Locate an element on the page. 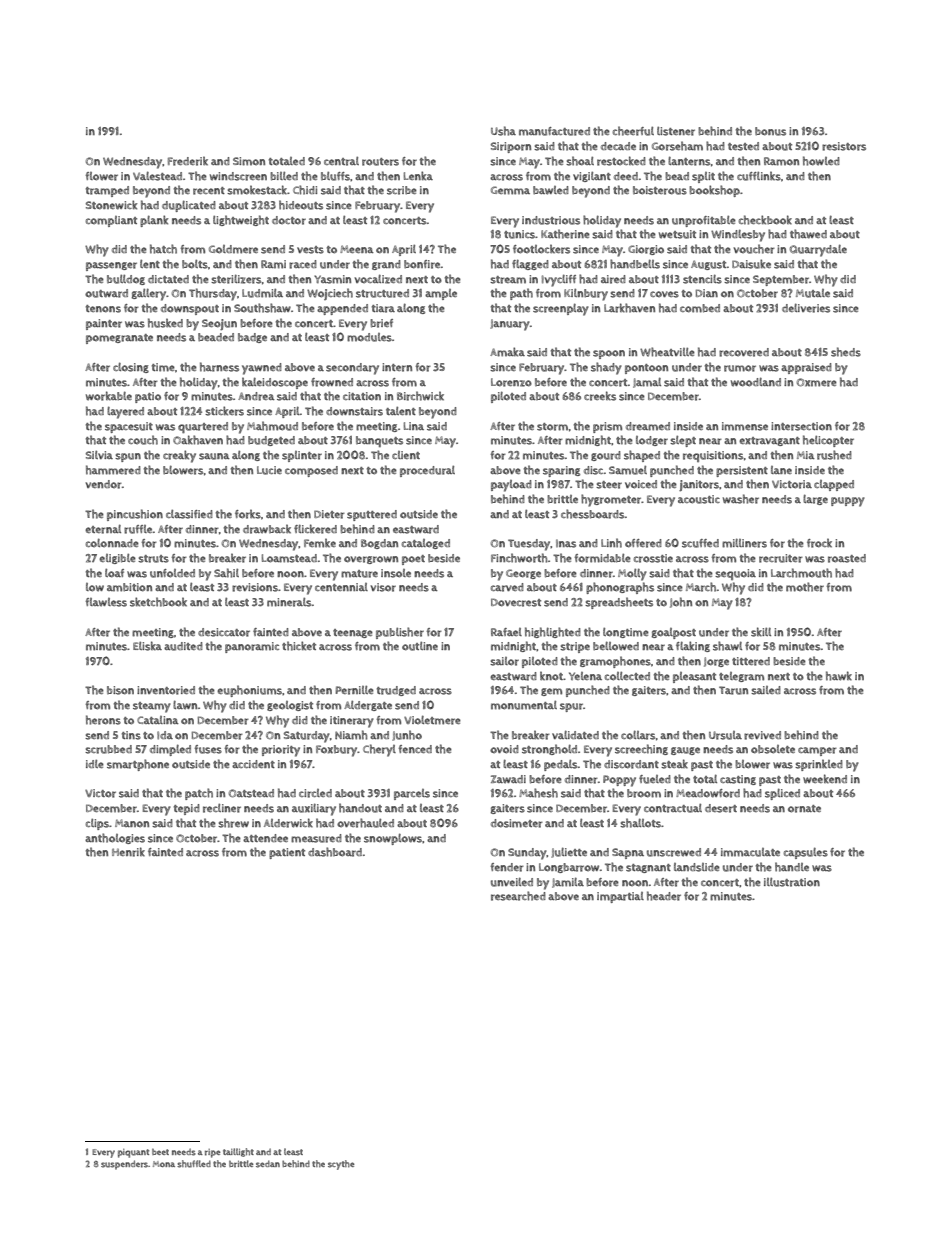  stream is located at coordinates (508, 280).
